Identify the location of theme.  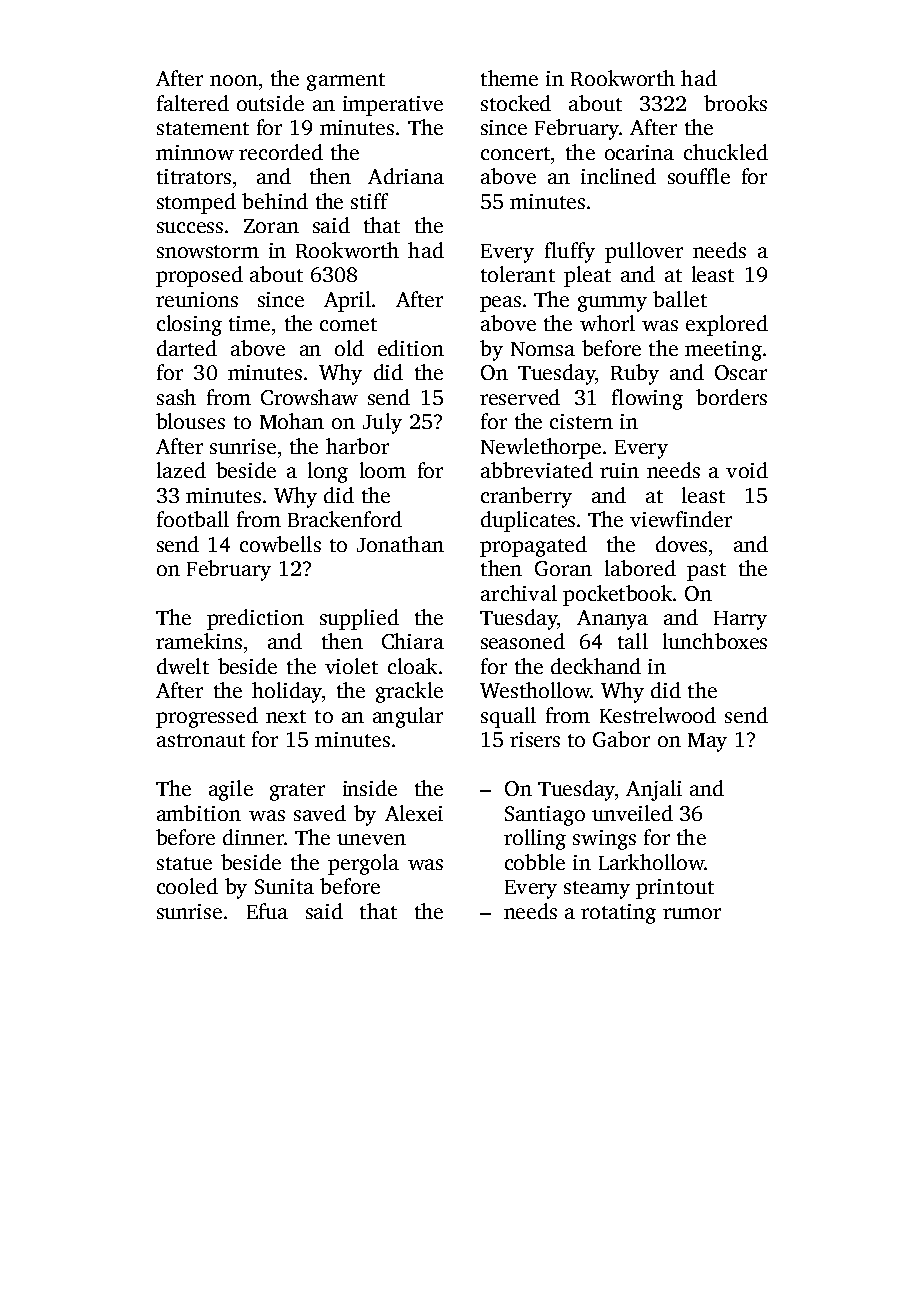
(509, 78).
